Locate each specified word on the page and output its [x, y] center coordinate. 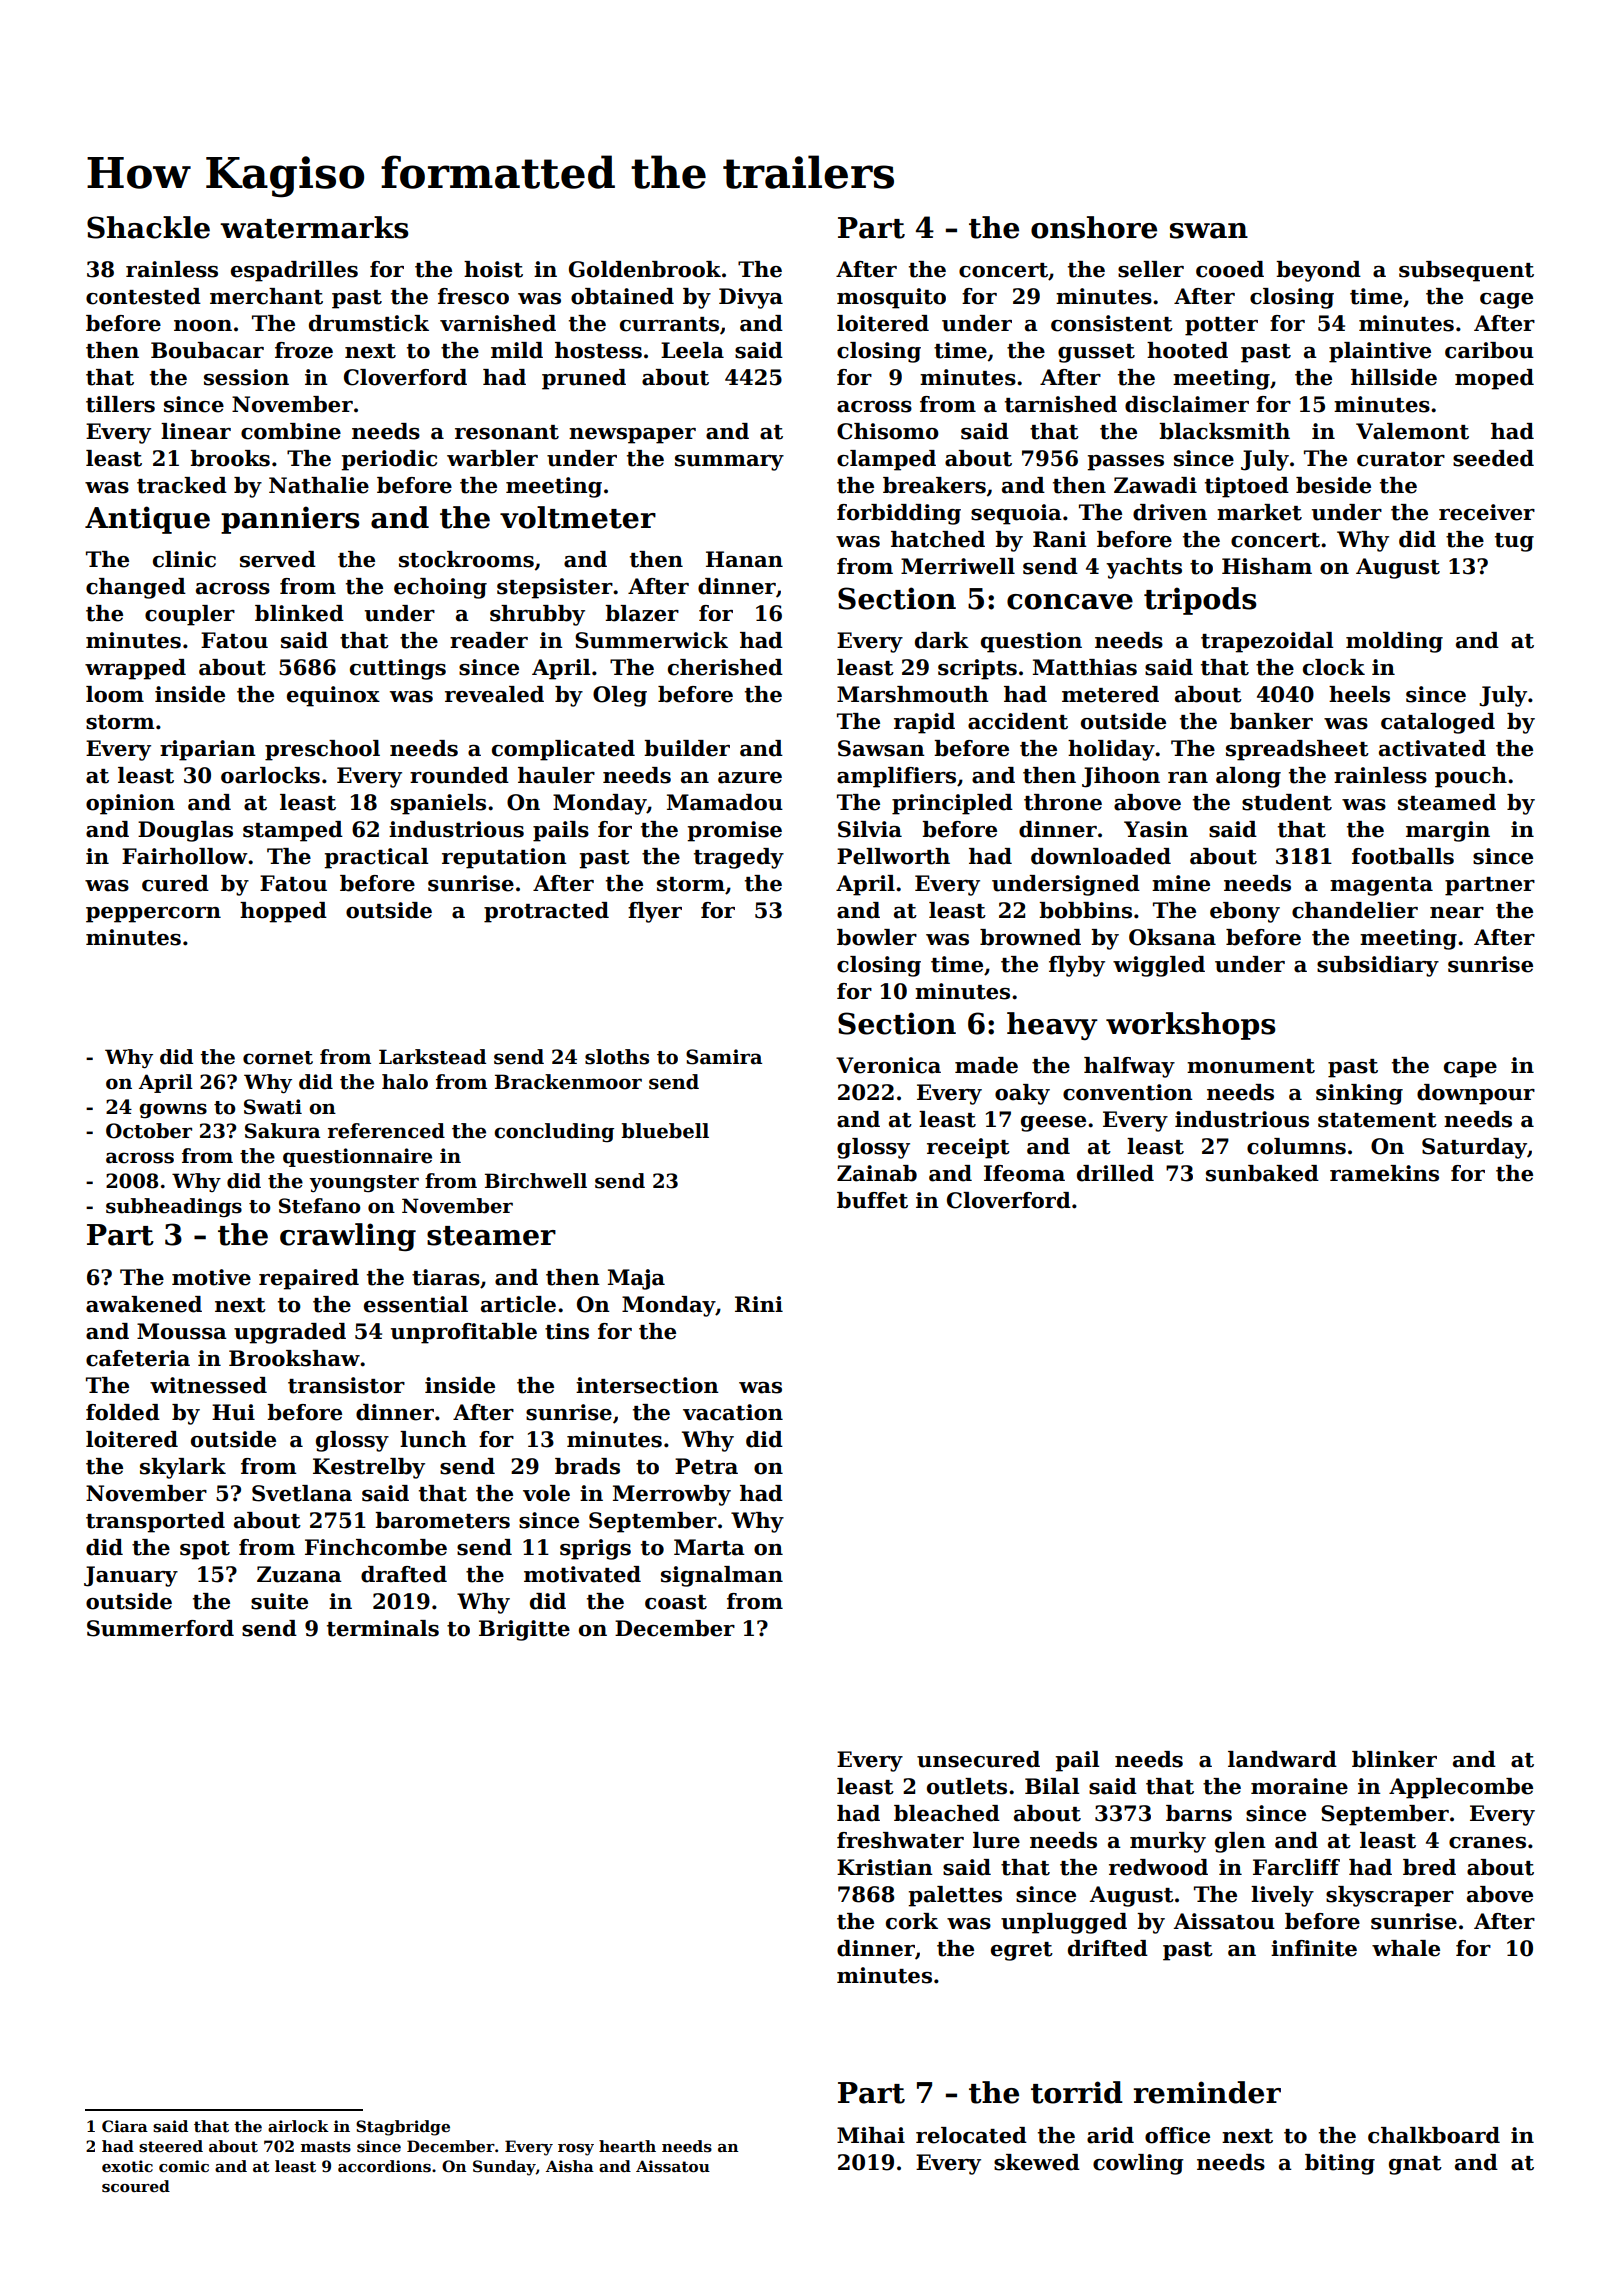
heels [1359, 694]
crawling [348, 1237]
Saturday [1474, 1148]
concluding [554, 1132]
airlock [298, 2126]
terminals [383, 1628]
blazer [642, 613]
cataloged [1438, 723]
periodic [389, 460]
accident [1018, 721]
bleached [947, 1813]
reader [489, 640]
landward [1282, 1759]
